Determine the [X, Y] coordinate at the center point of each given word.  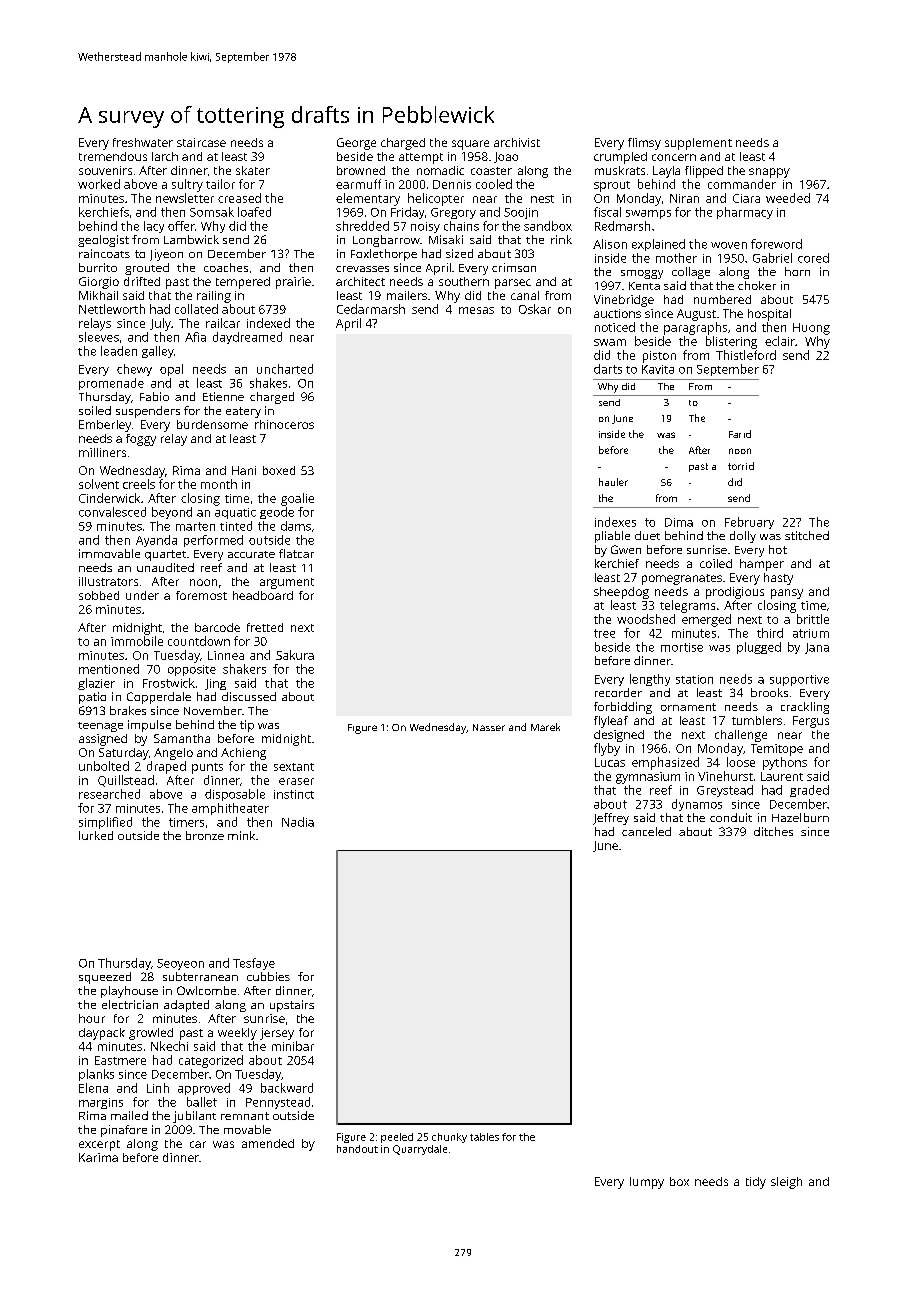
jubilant [194, 1117]
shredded [362, 226]
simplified [105, 823]
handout [357, 1149]
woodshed [646, 619]
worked [99, 184]
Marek [545, 727]
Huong [811, 329]
